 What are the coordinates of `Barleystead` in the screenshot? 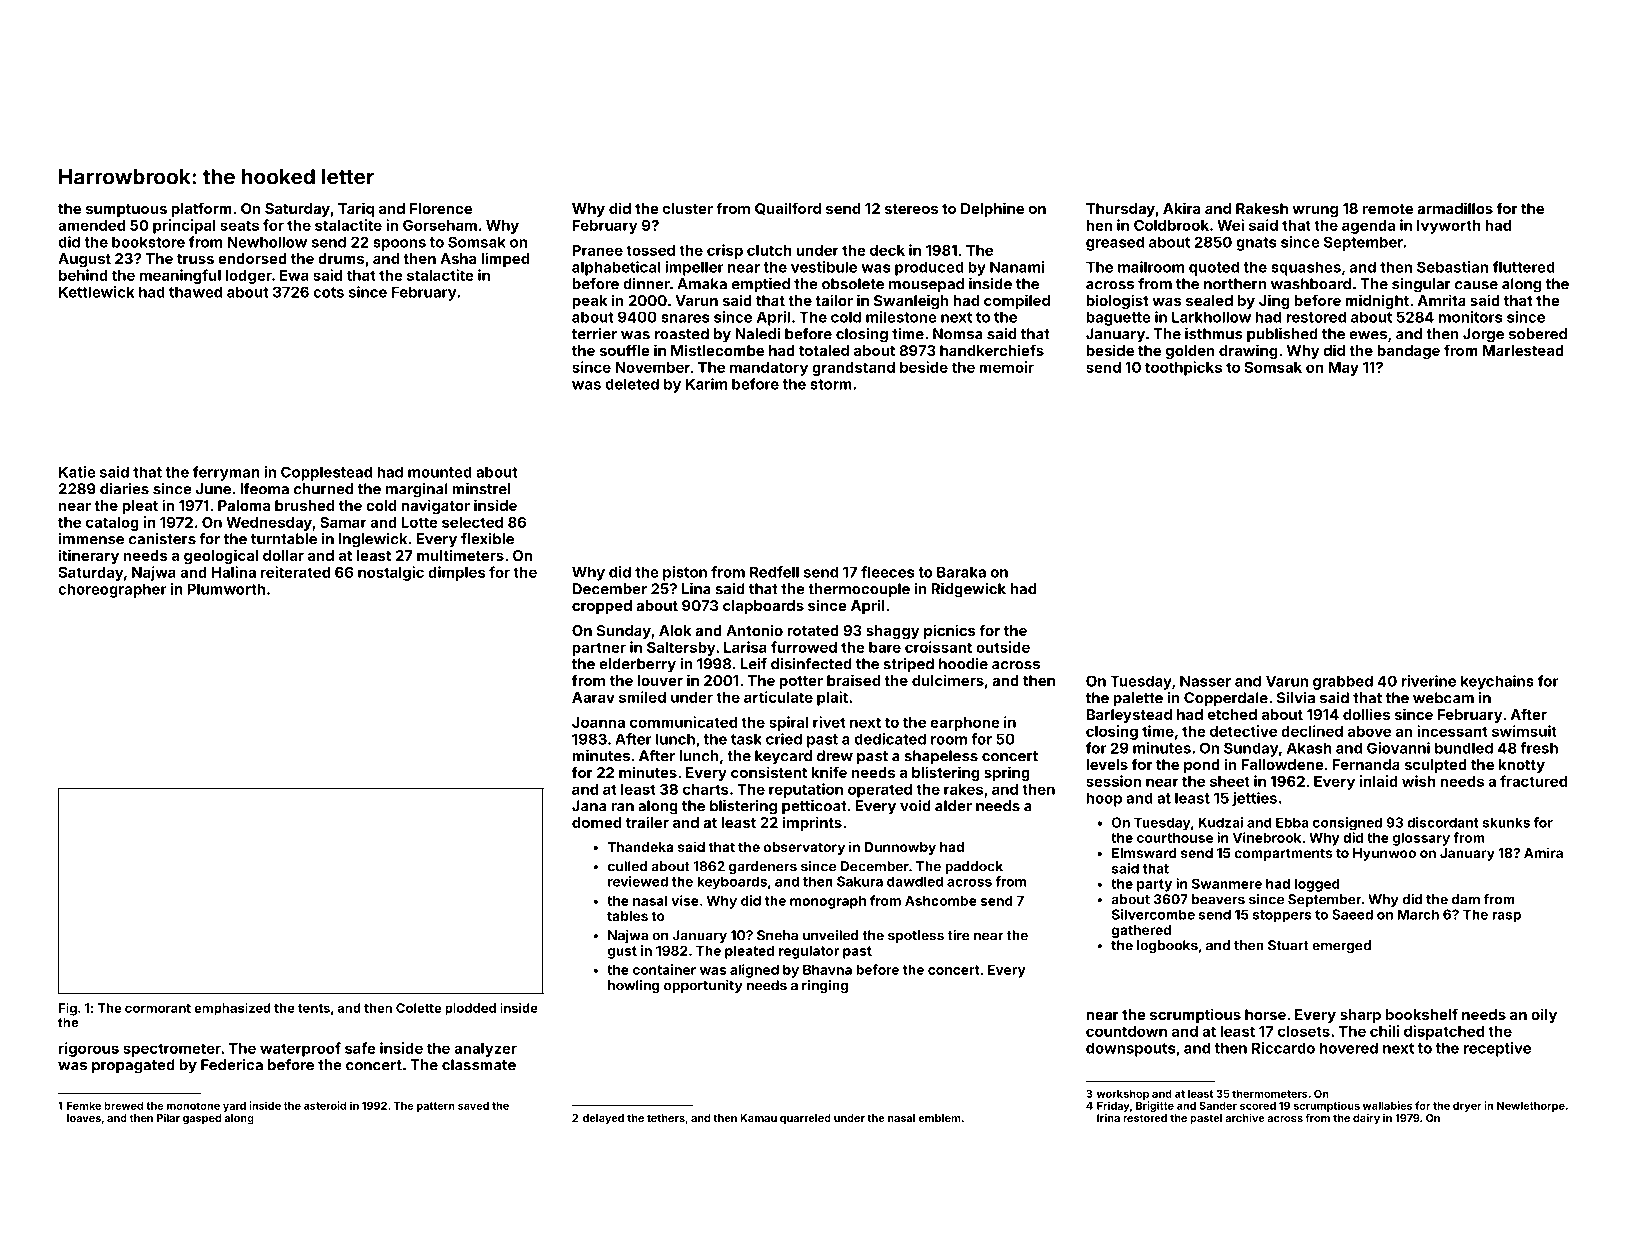 It's located at (1129, 716).
